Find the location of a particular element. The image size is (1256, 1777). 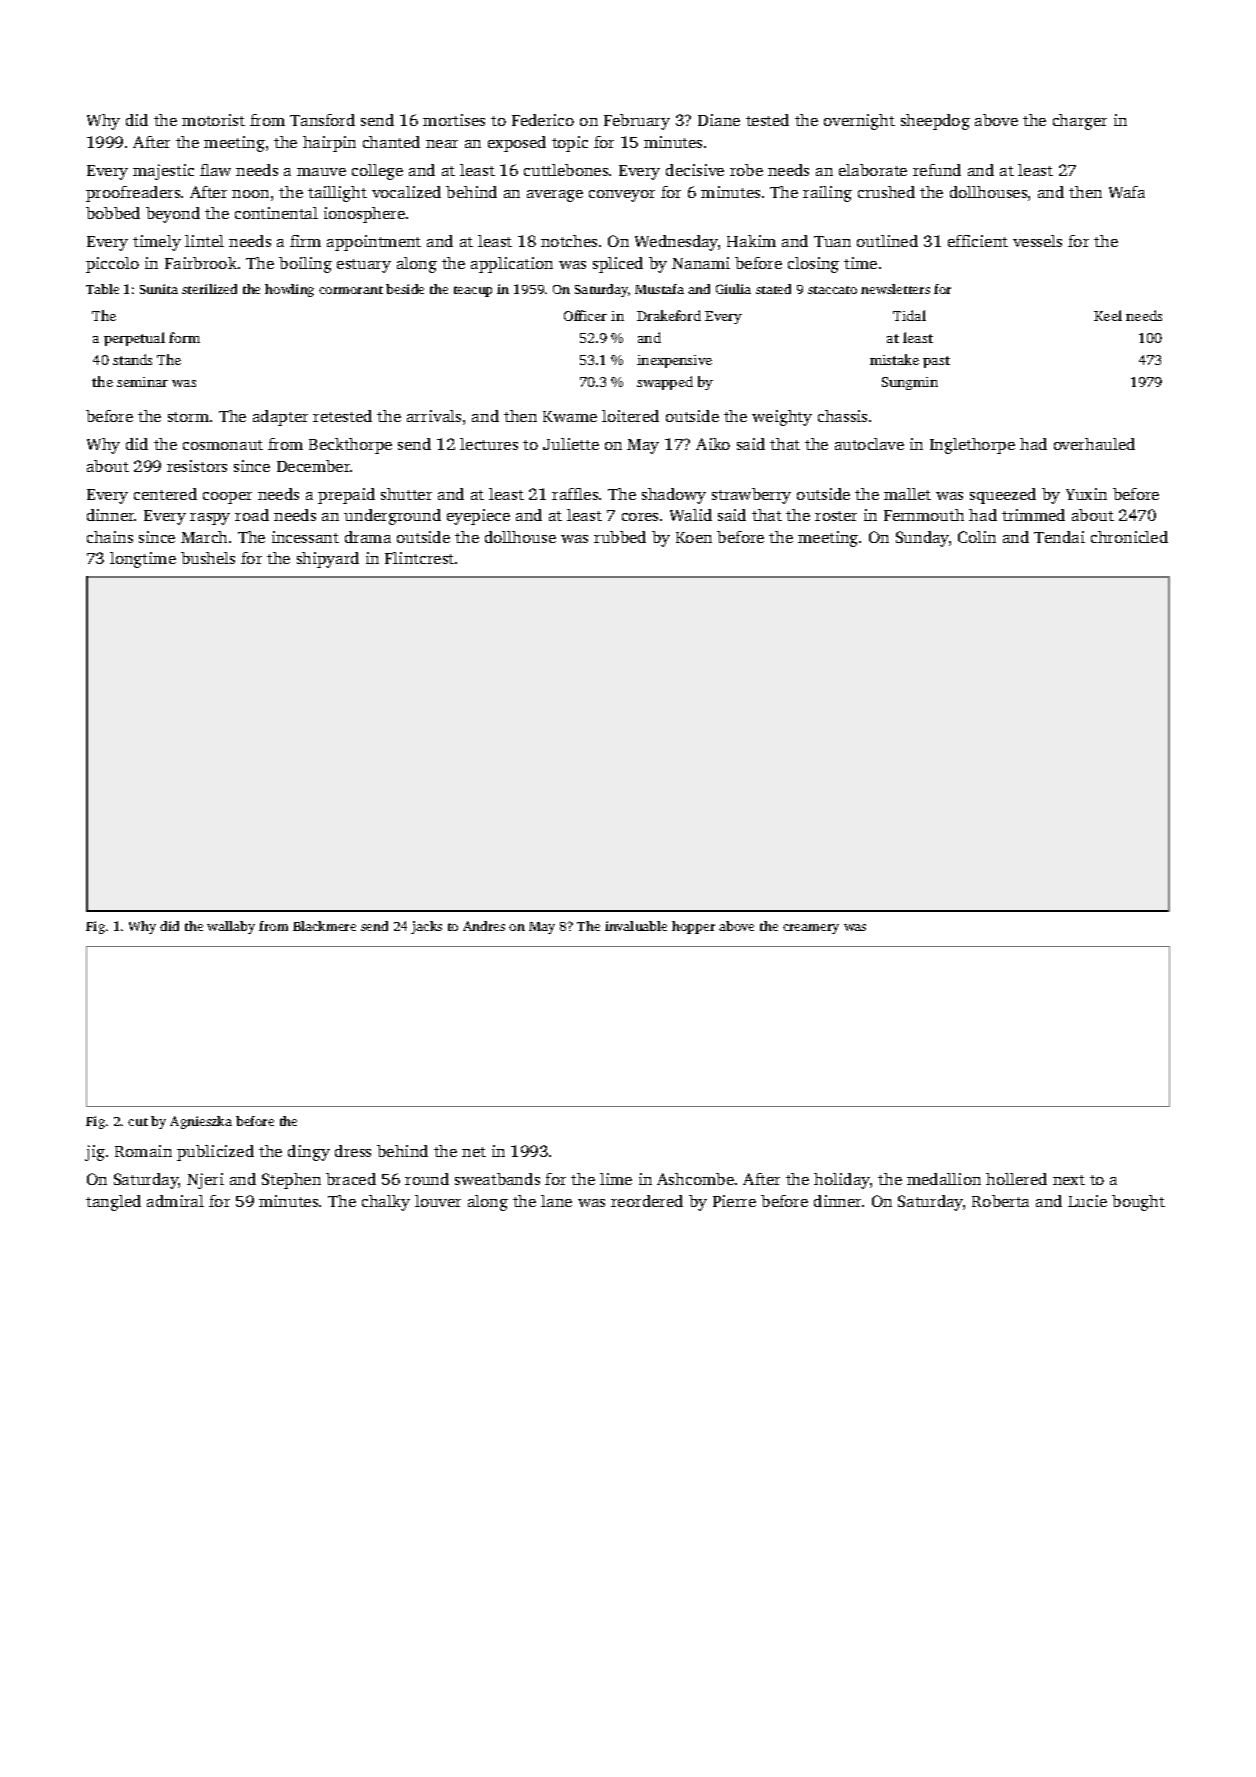

Sunita is located at coordinates (159, 289).
